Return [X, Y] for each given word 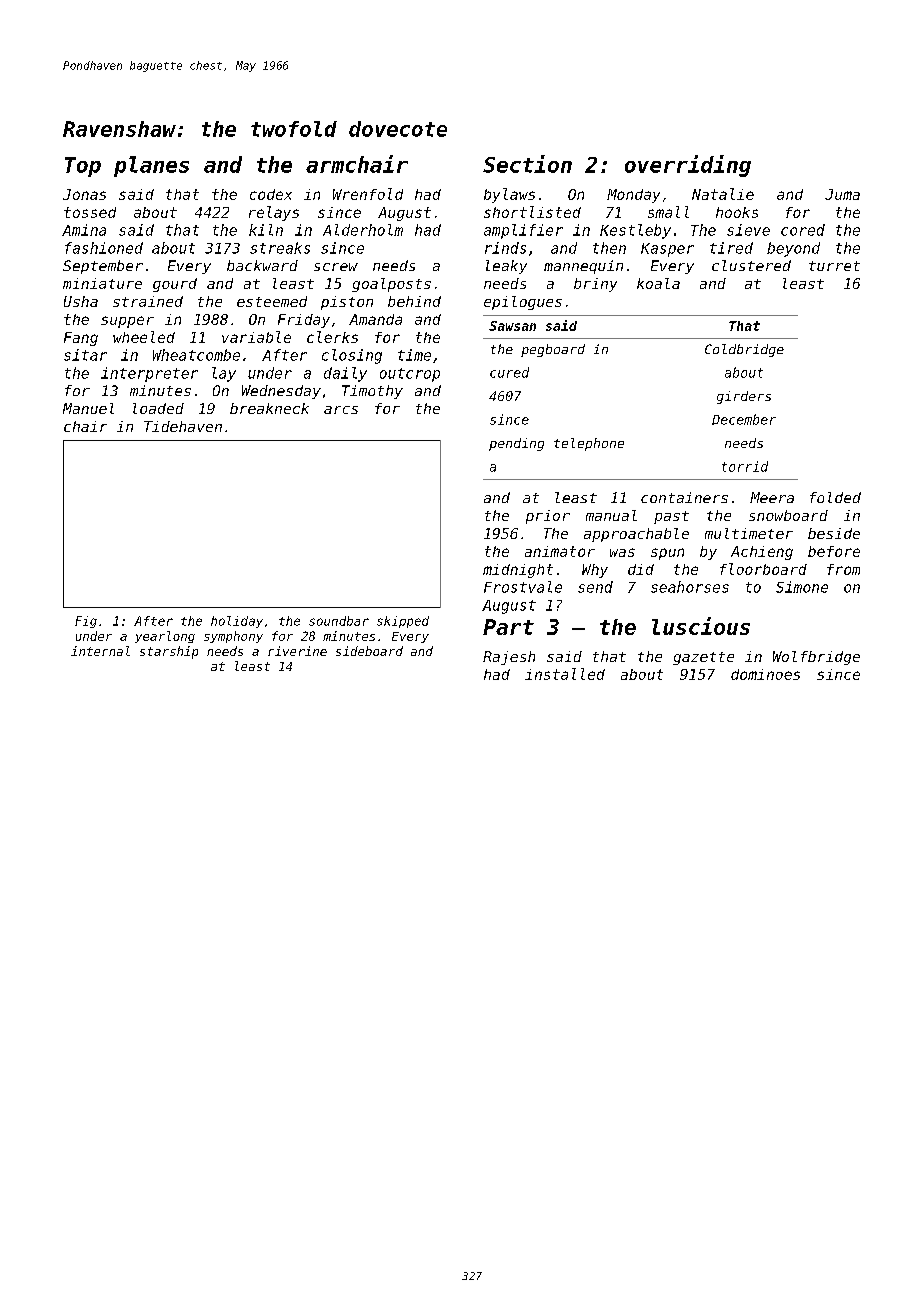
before [834, 551]
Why [595, 571]
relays [274, 213]
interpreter [149, 374]
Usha [81, 301]
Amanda [375, 319]
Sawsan [512, 326]
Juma [842, 194]
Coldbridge [744, 350]
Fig [86, 622]
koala [658, 283]
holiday [237, 622]
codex [271, 194]
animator [560, 551]
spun [667, 554]
